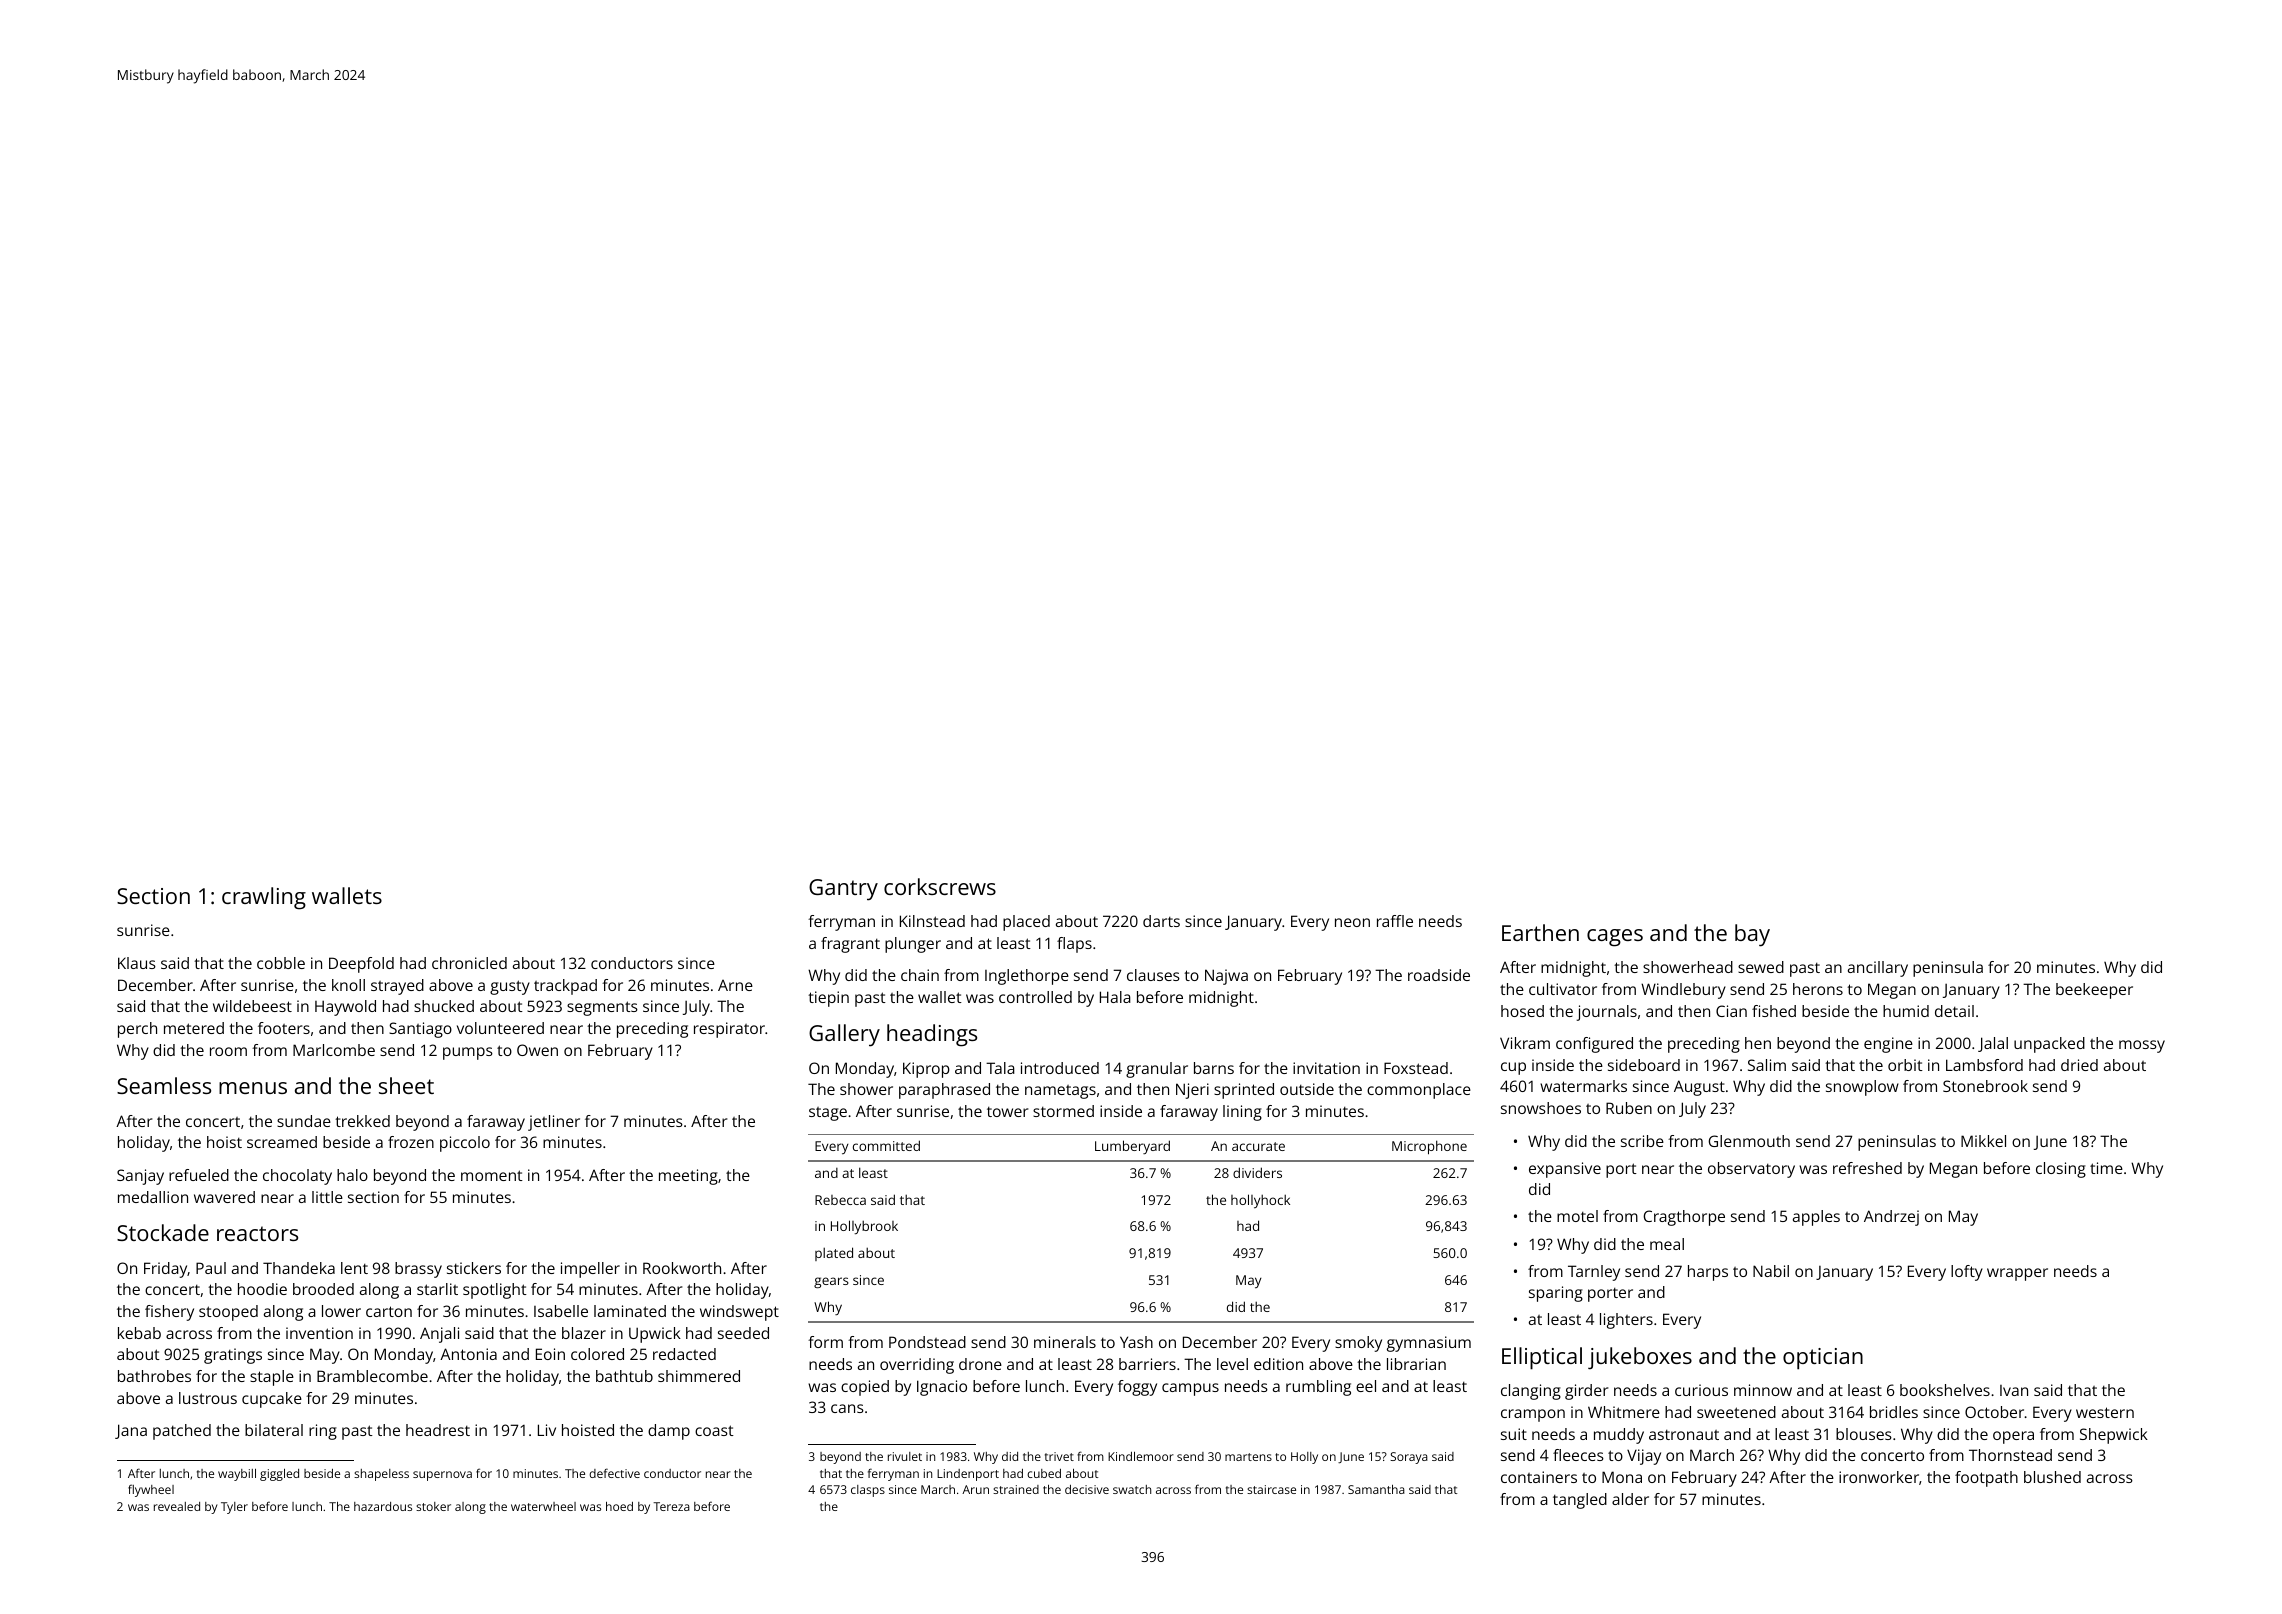 Image resolution: width=2282 pixels, height=1614 pixels. Describe the element at coordinates (1115, 997) in the screenshot. I see `Hala` at that location.
